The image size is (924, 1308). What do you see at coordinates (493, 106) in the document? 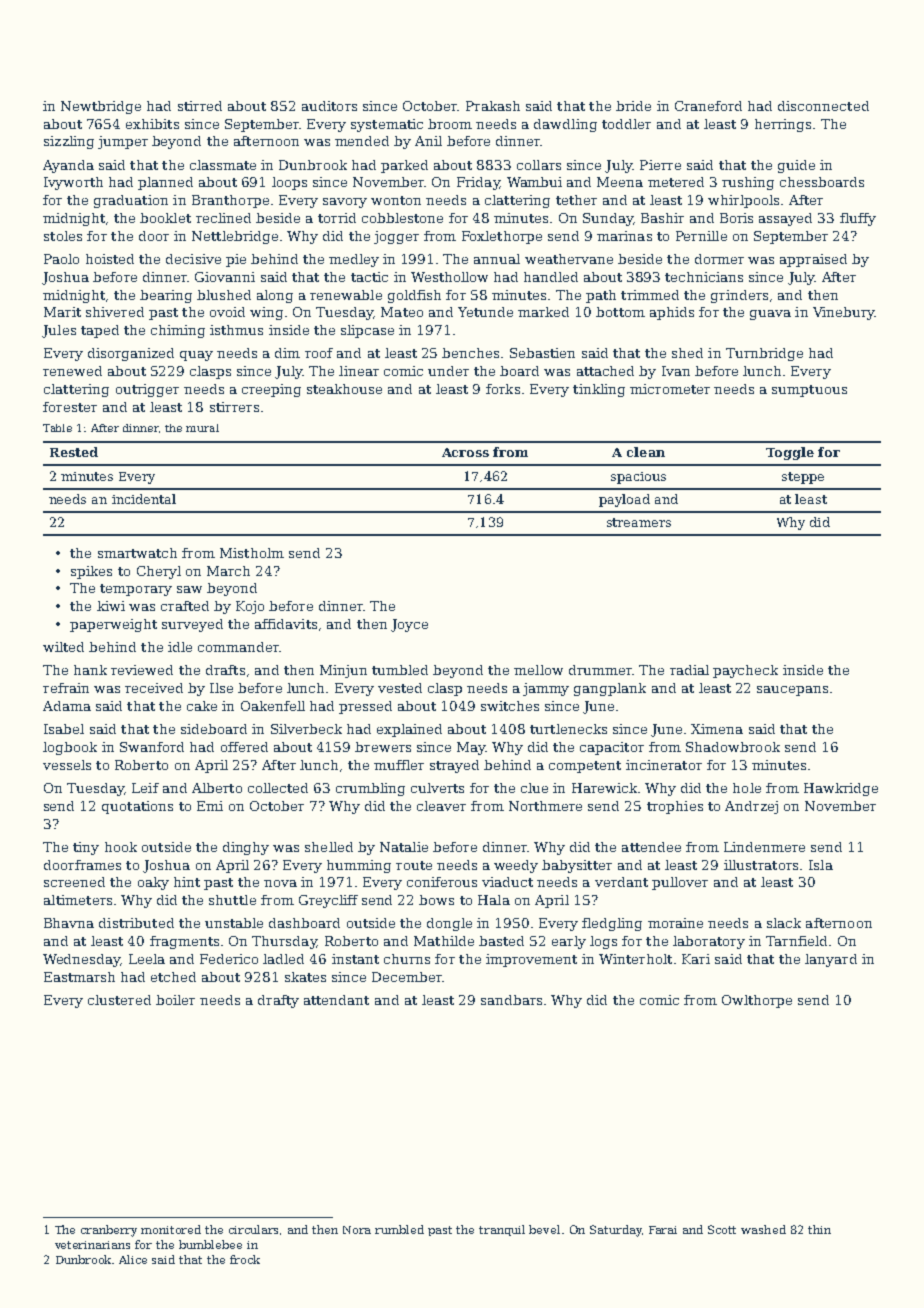
I see `Prakash` at bounding box center [493, 106].
